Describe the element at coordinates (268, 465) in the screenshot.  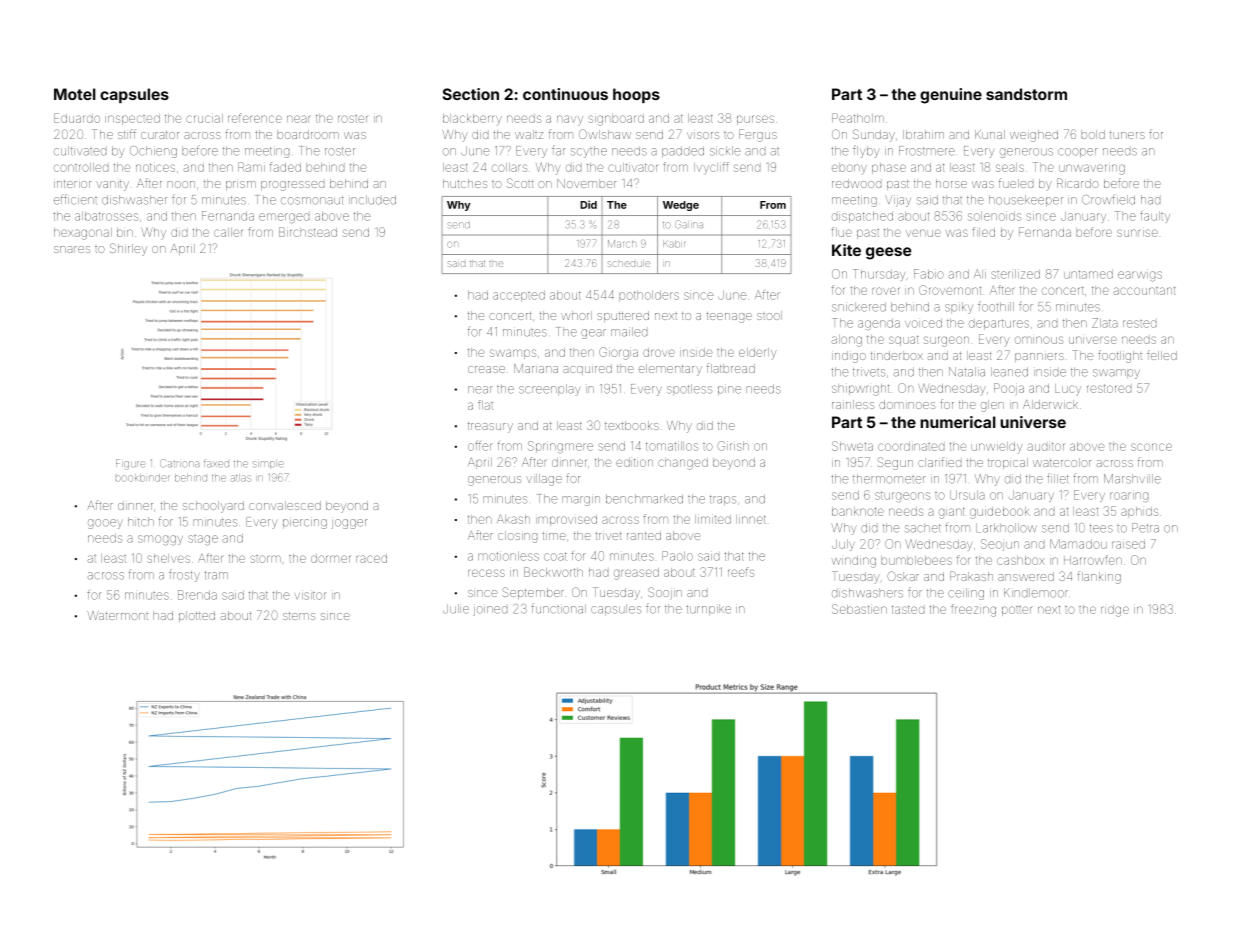
I see `simple` at that location.
